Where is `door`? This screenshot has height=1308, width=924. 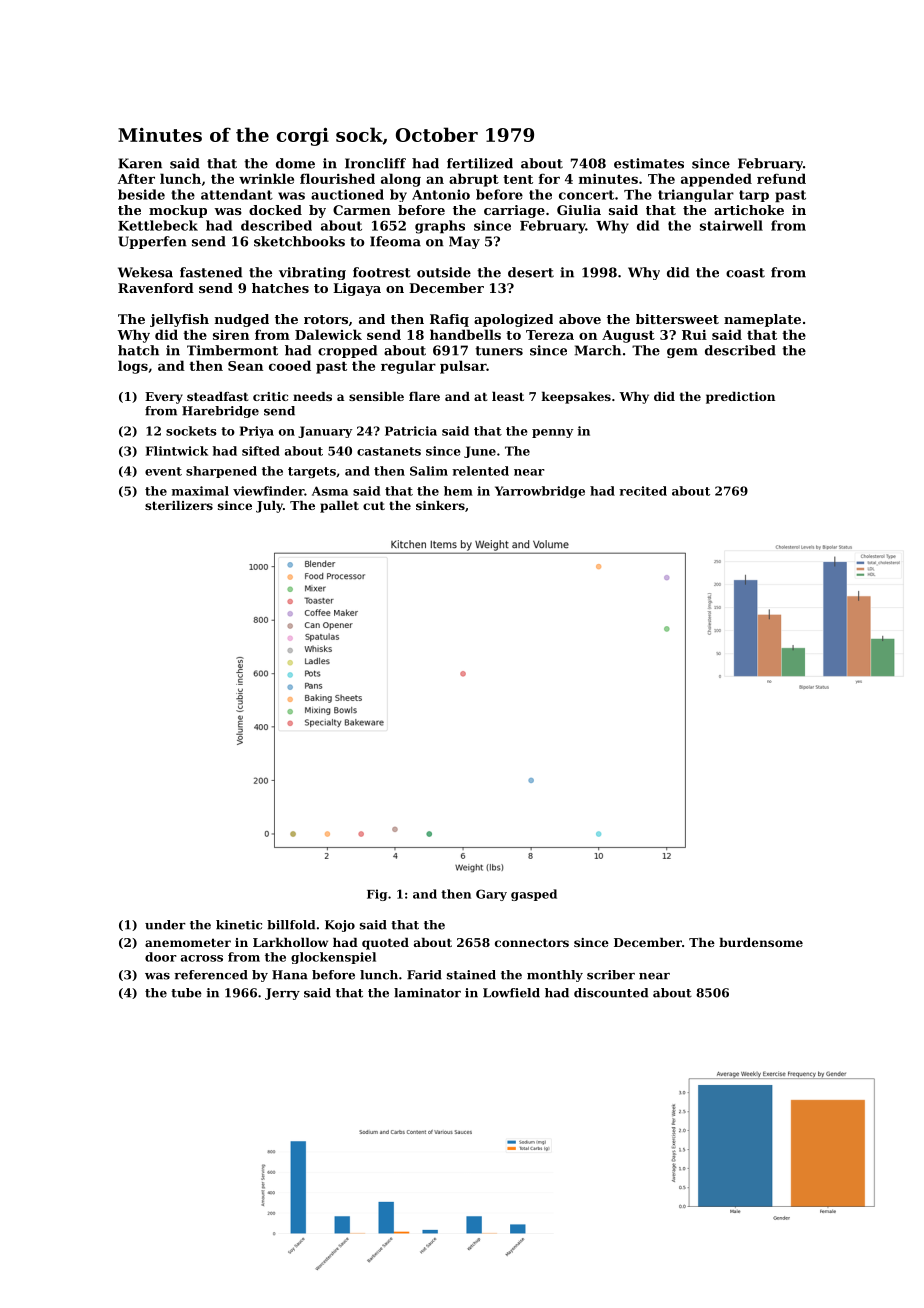
door is located at coordinates (161, 957).
